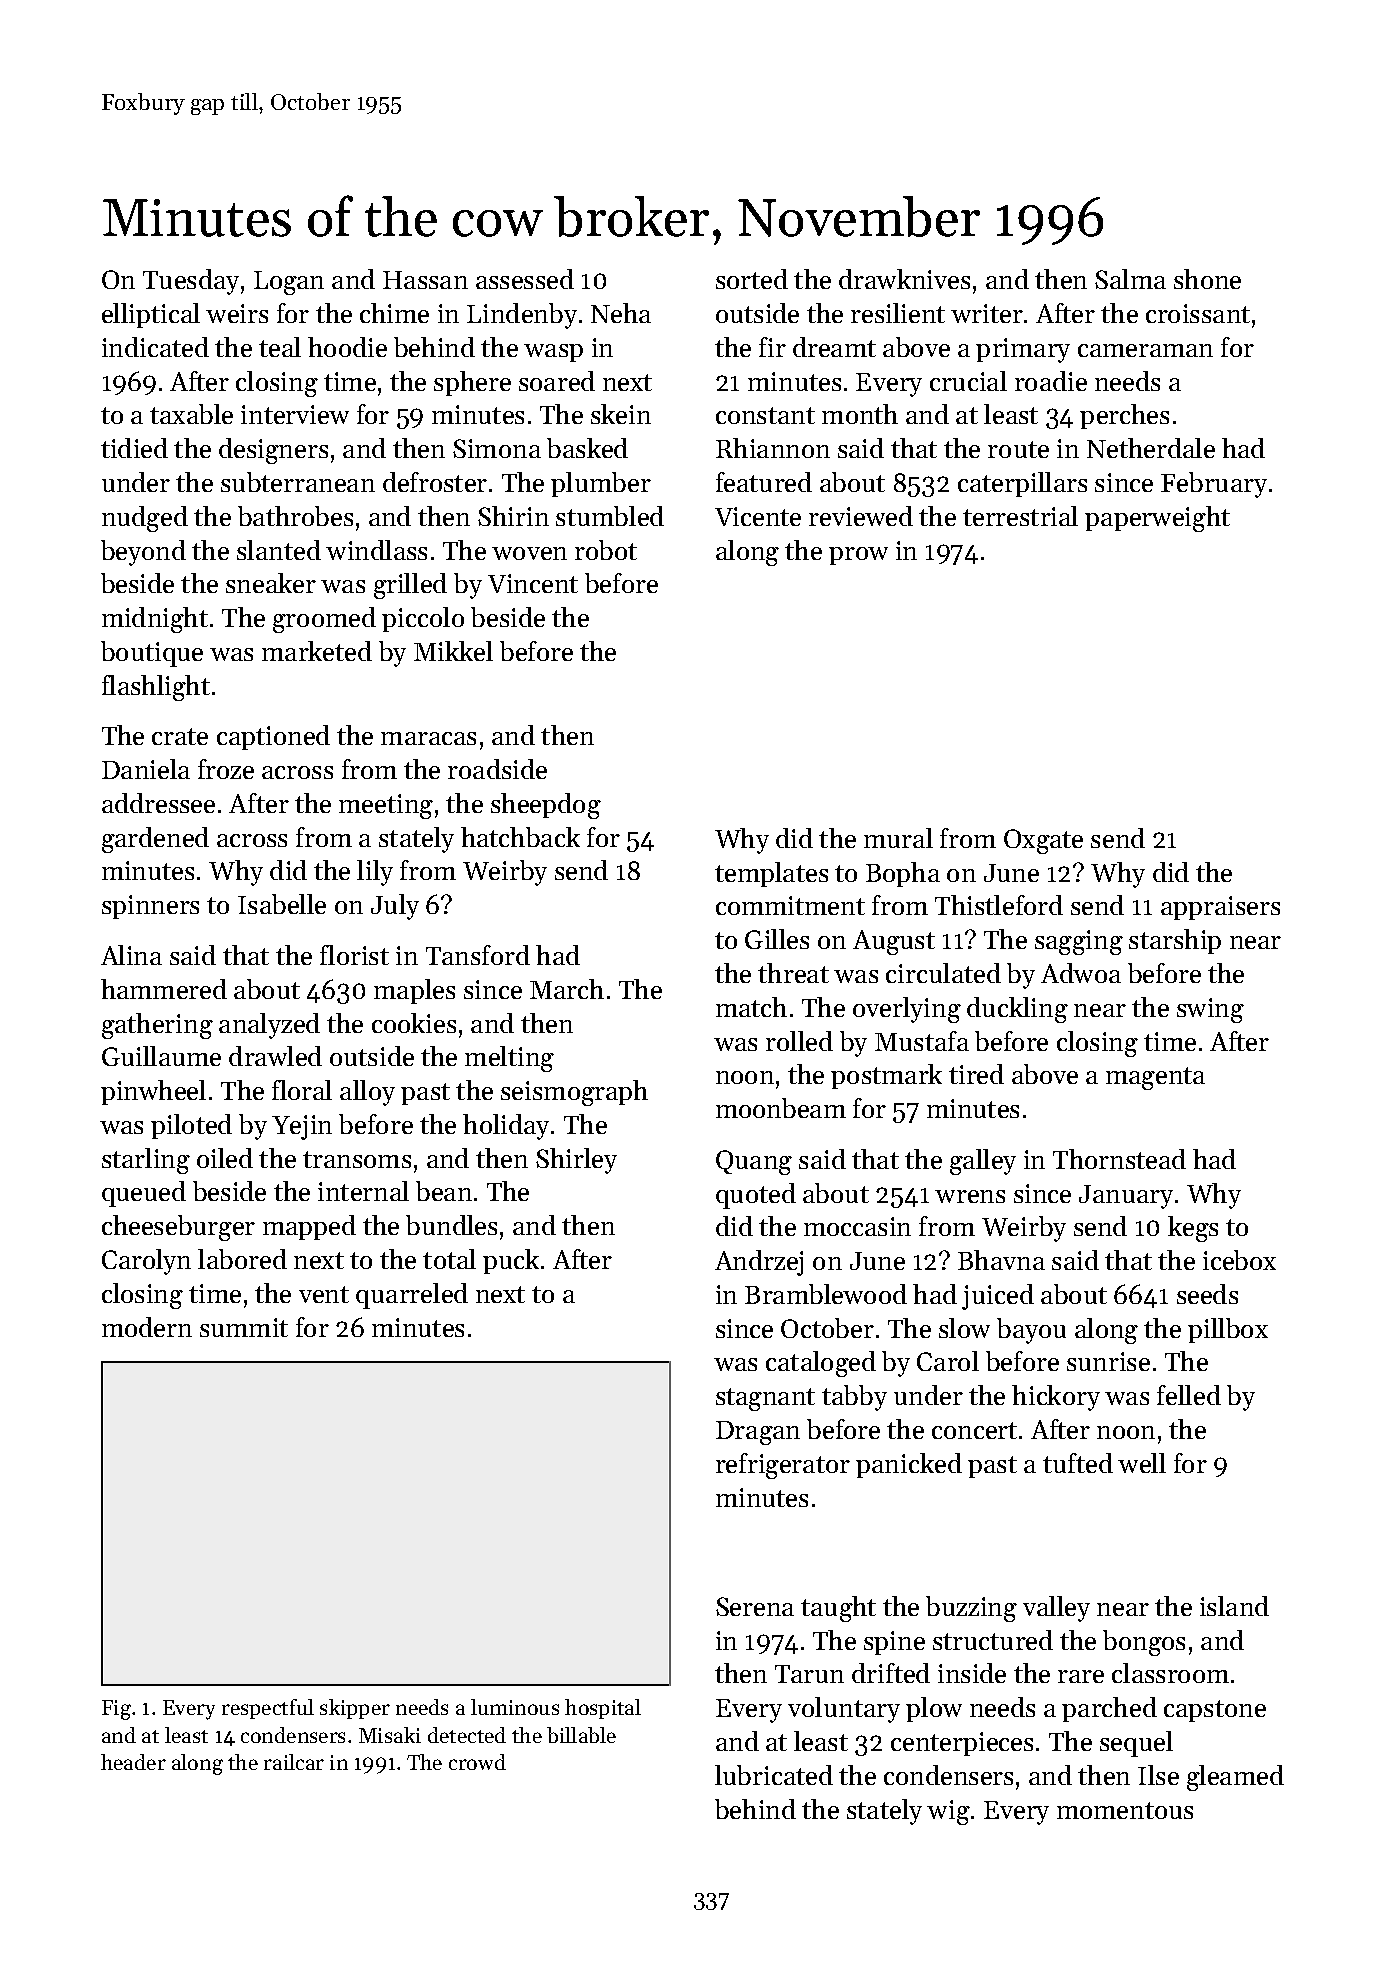  I want to click on bongos, so click(1144, 1643).
